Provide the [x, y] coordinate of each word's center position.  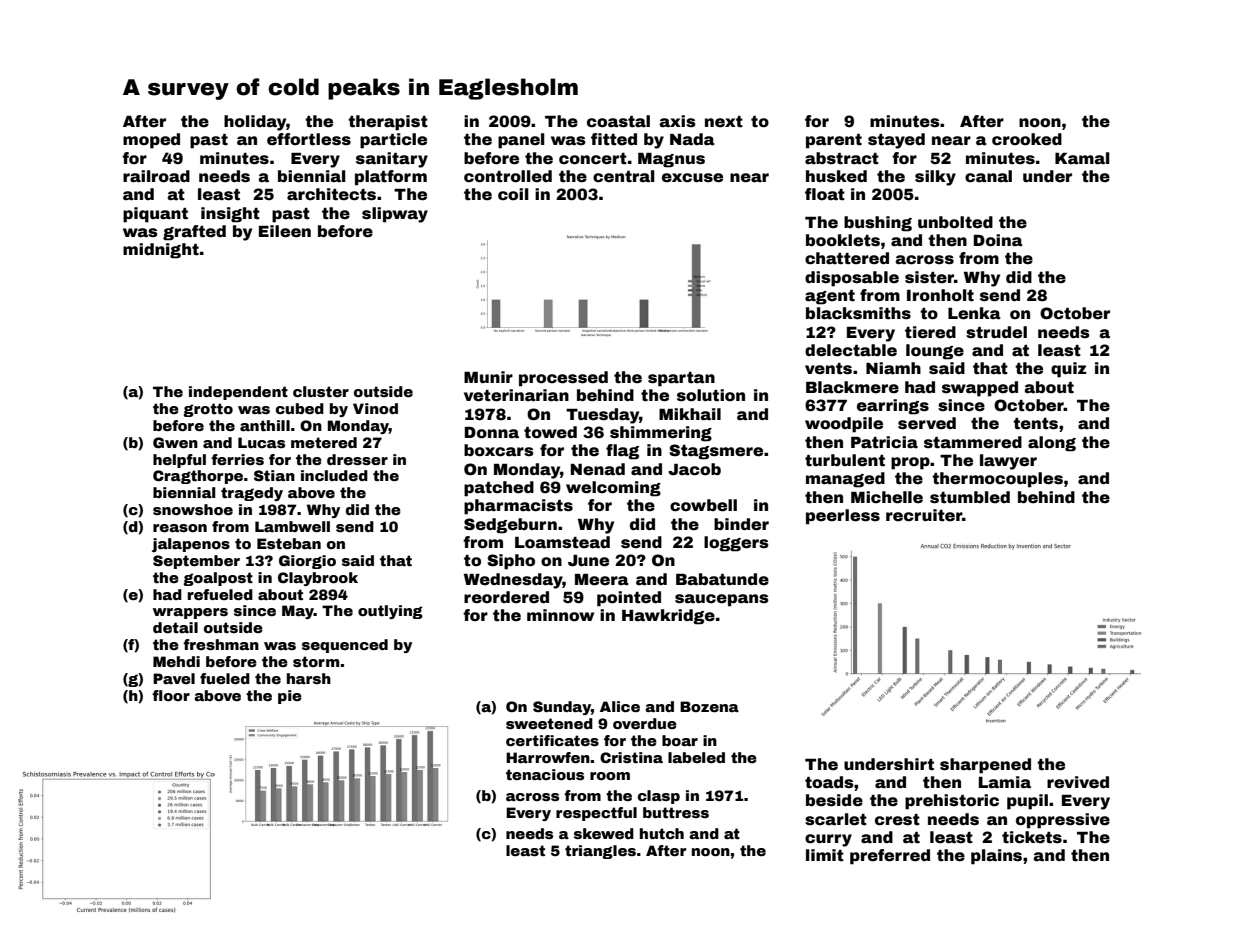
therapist [388, 123]
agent [830, 297]
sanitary [392, 160]
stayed [896, 141]
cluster [321, 391]
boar [680, 740]
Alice [620, 706]
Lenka [974, 313]
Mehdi [176, 661]
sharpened [985, 766]
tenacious [545, 774]
